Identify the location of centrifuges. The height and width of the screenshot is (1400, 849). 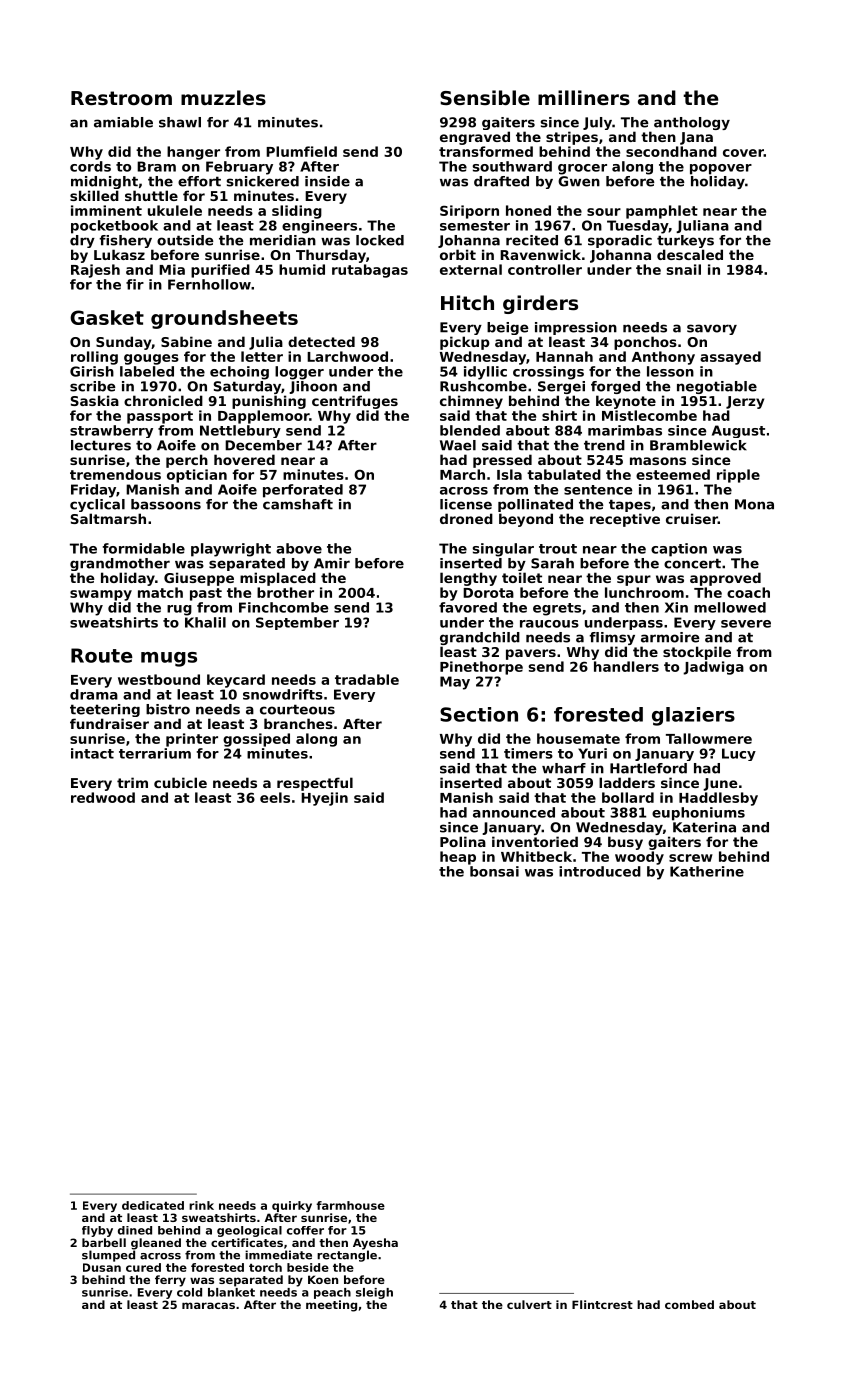
(355, 402).
